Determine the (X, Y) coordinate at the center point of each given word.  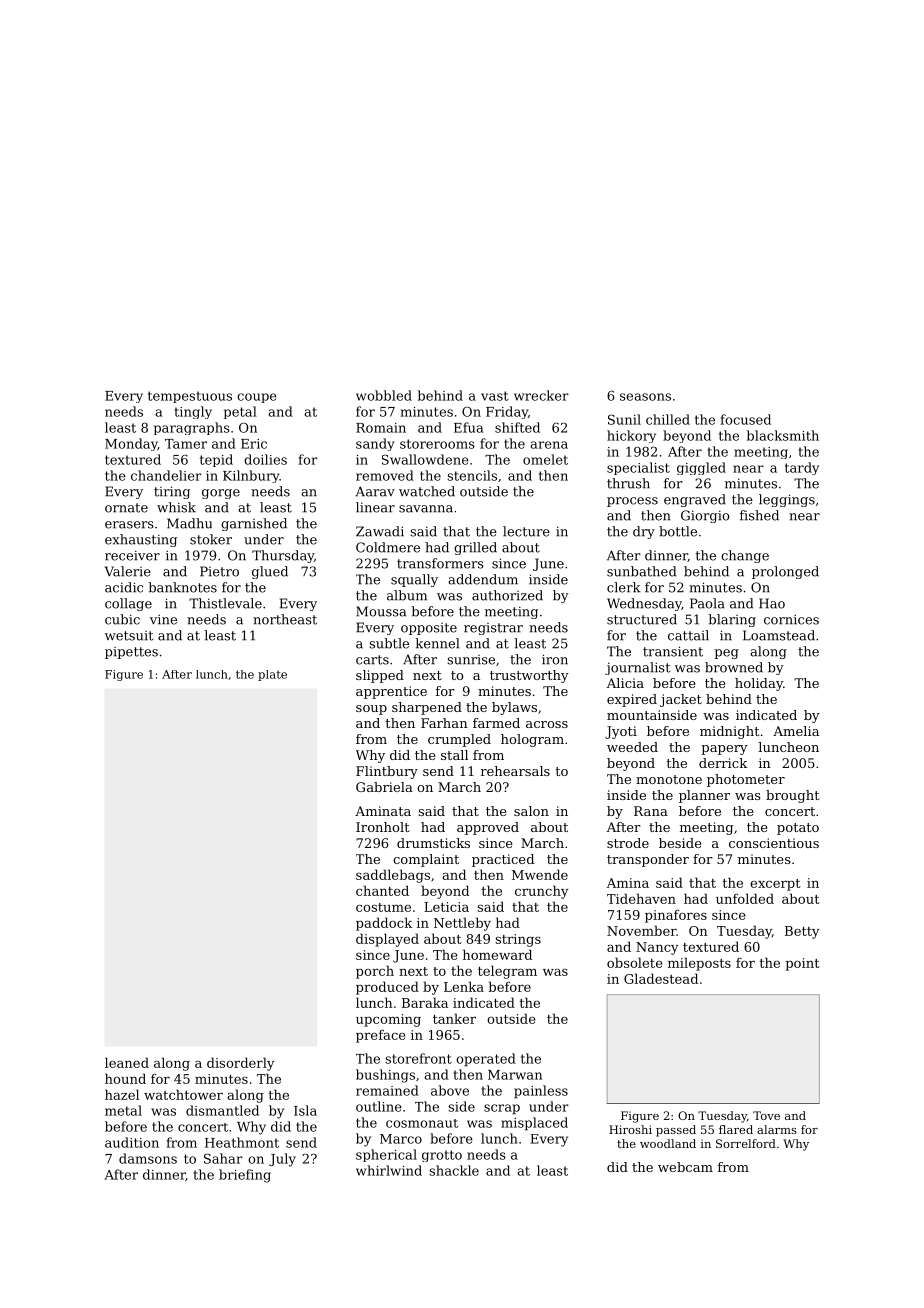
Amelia (796, 731)
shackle (454, 1170)
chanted (382, 890)
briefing (245, 1176)
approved (488, 828)
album (407, 595)
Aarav (375, 491)
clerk (624, 587)
